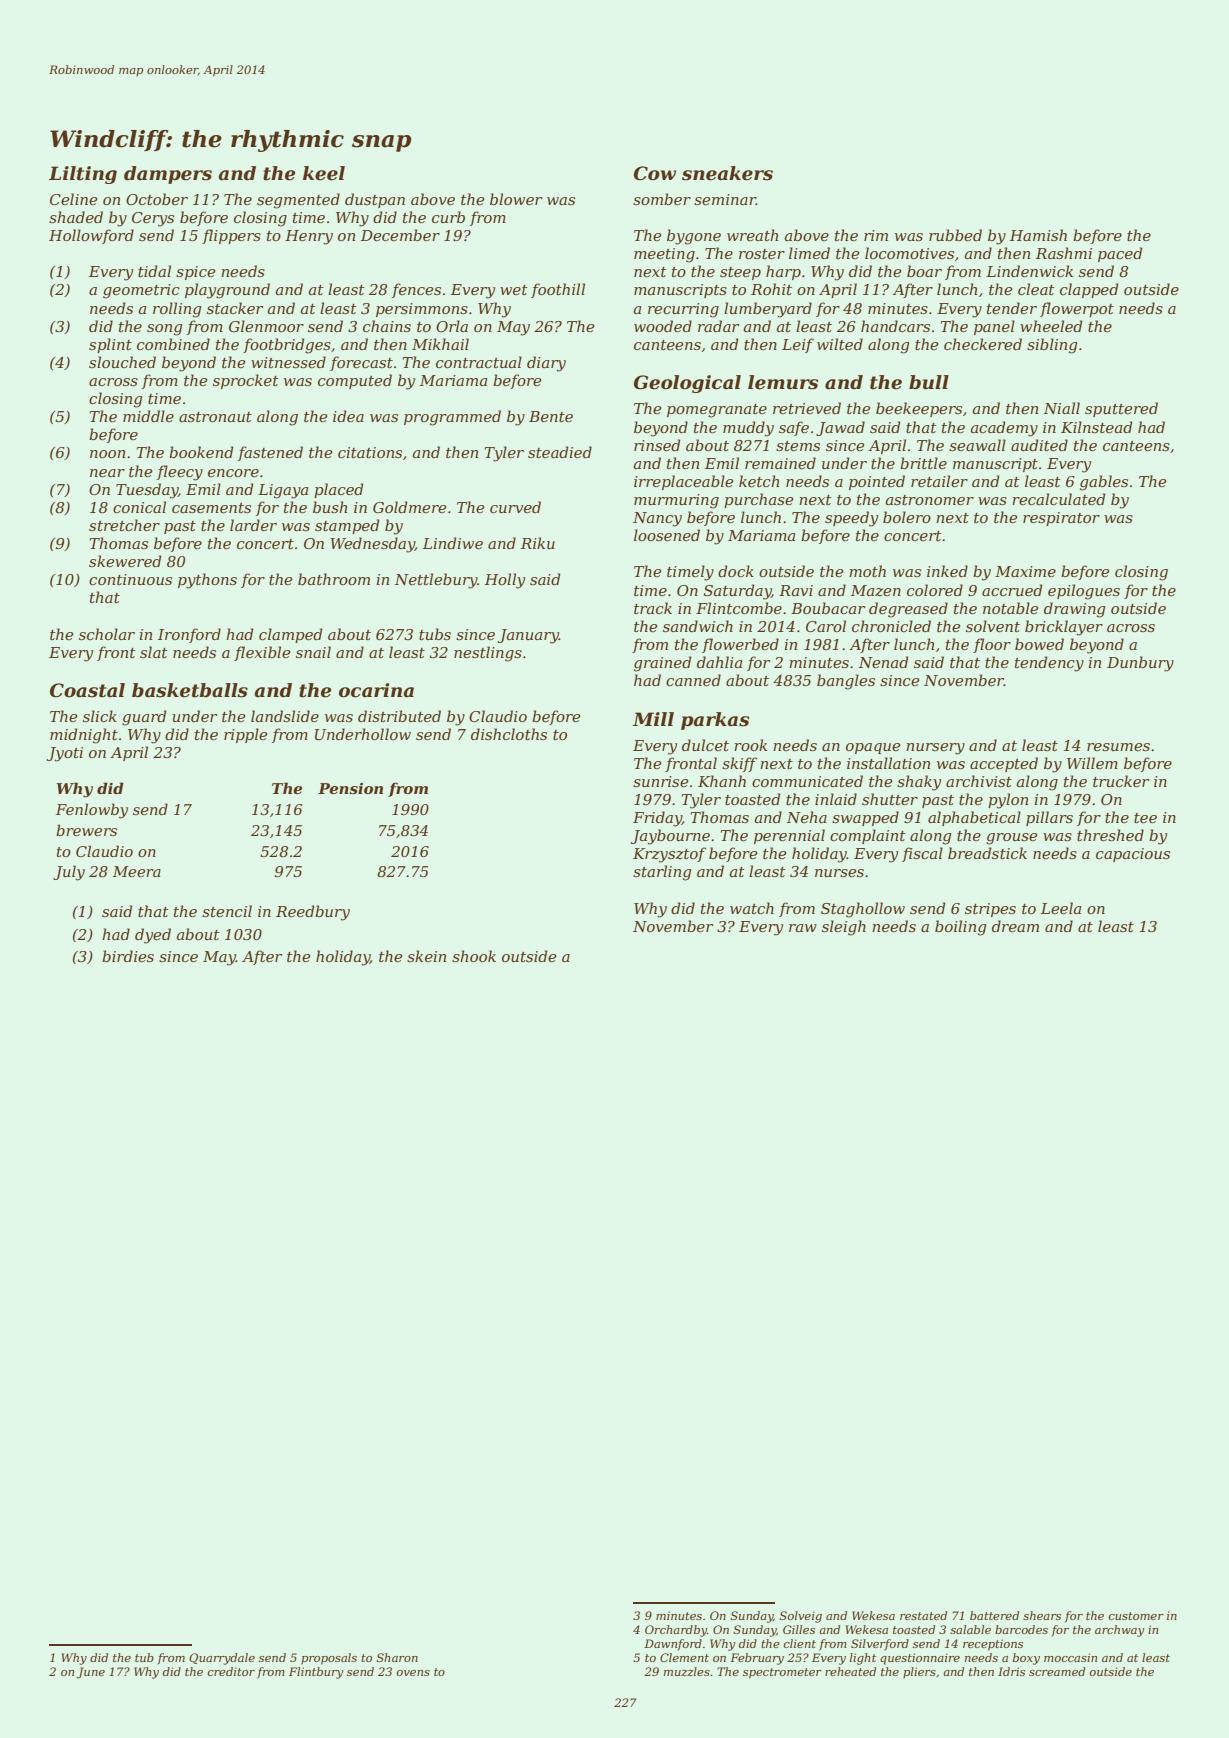 The image size is (1229, 1738). I want to click on dyed, so click(153, 936).
